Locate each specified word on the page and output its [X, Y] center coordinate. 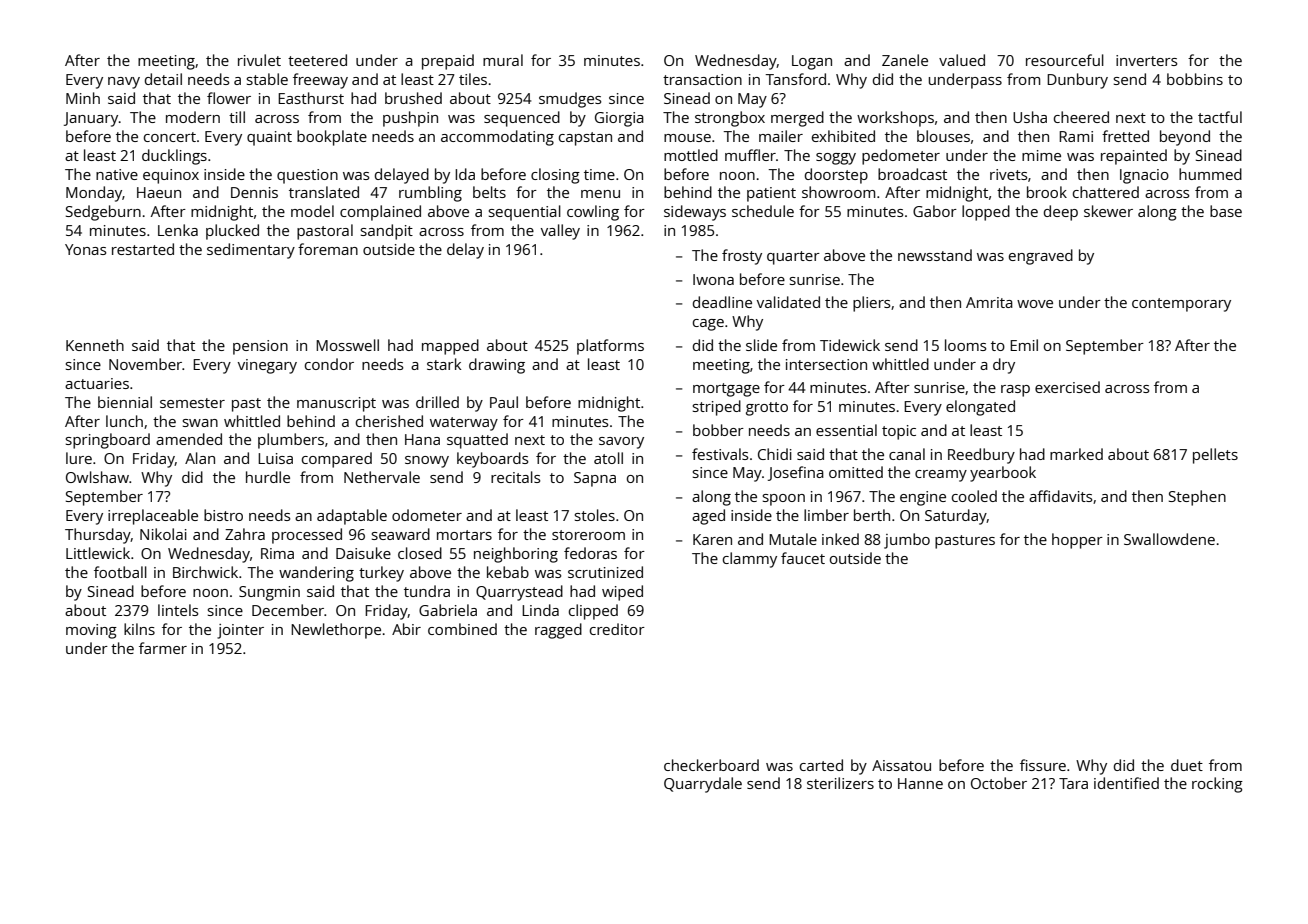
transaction [702, 79]
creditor [617, 629]
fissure [1043, 765]
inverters [1146, 60]
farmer [163, 648]
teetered [317, 60]
